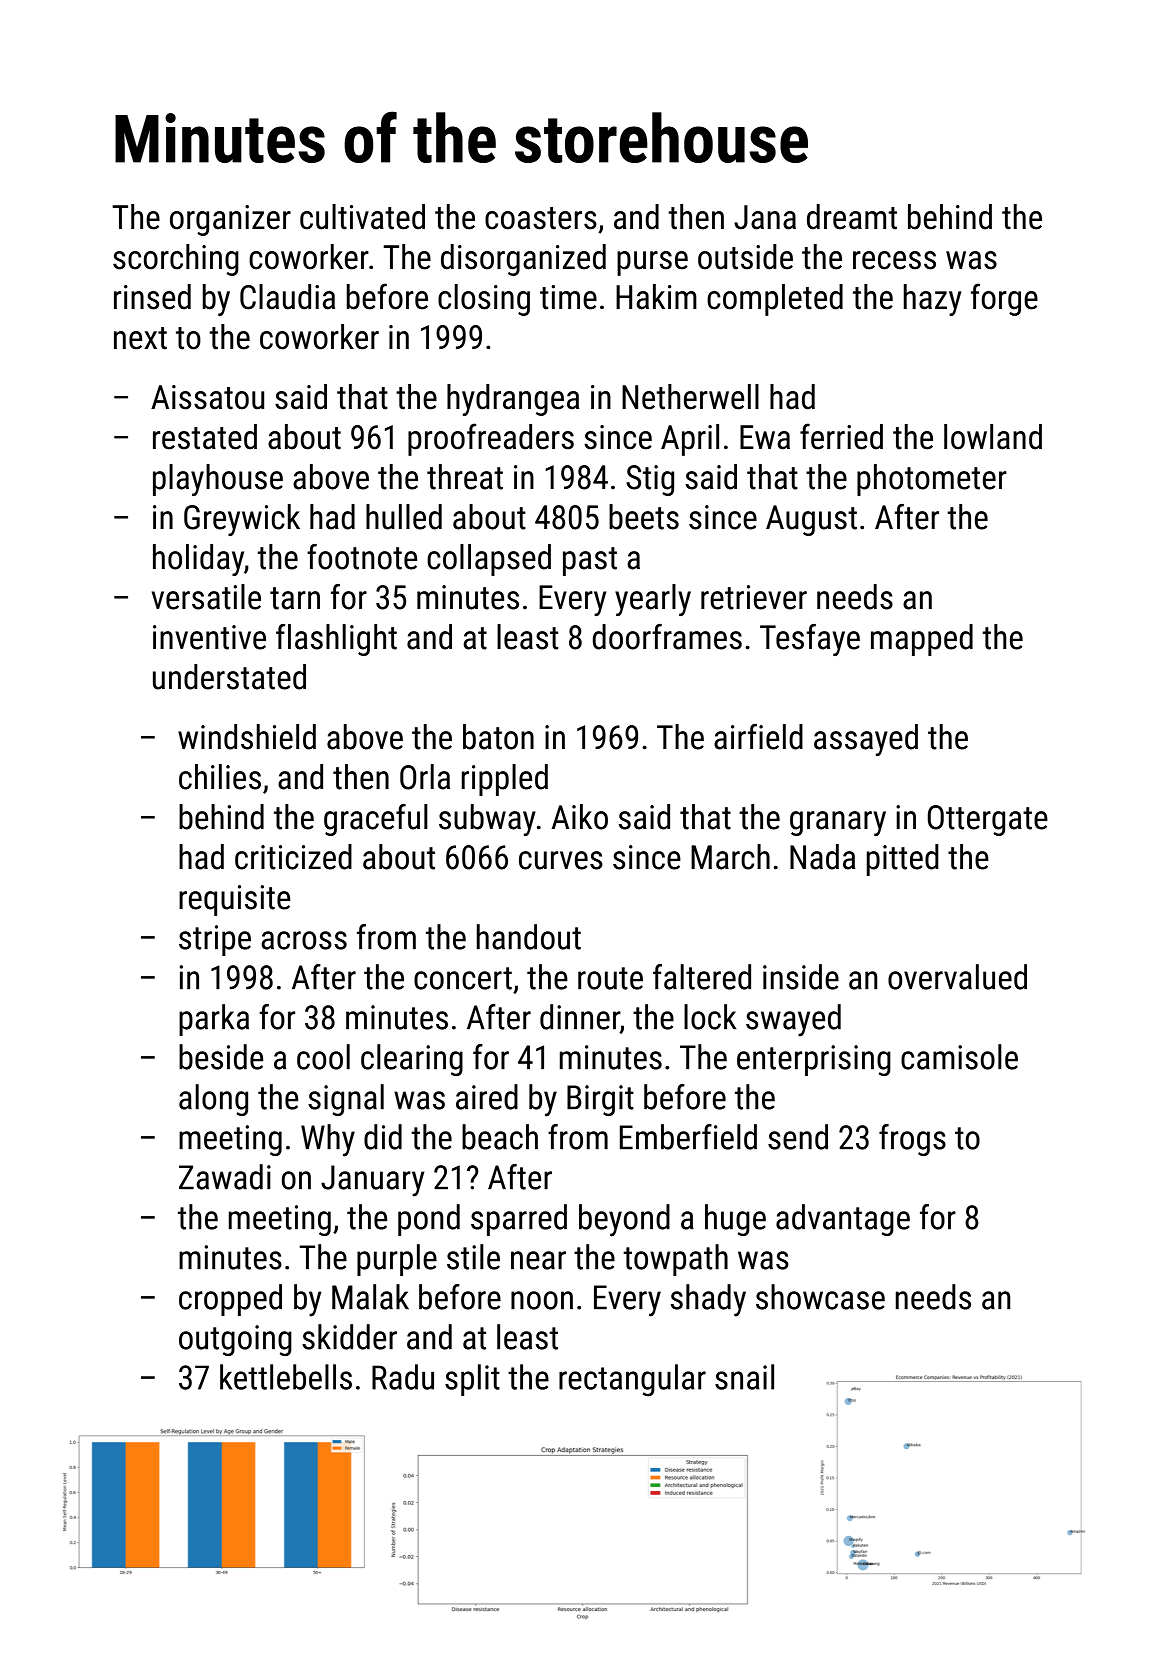 The image size is (1165, 1654). I want to click on did, so click(383, 1137).
